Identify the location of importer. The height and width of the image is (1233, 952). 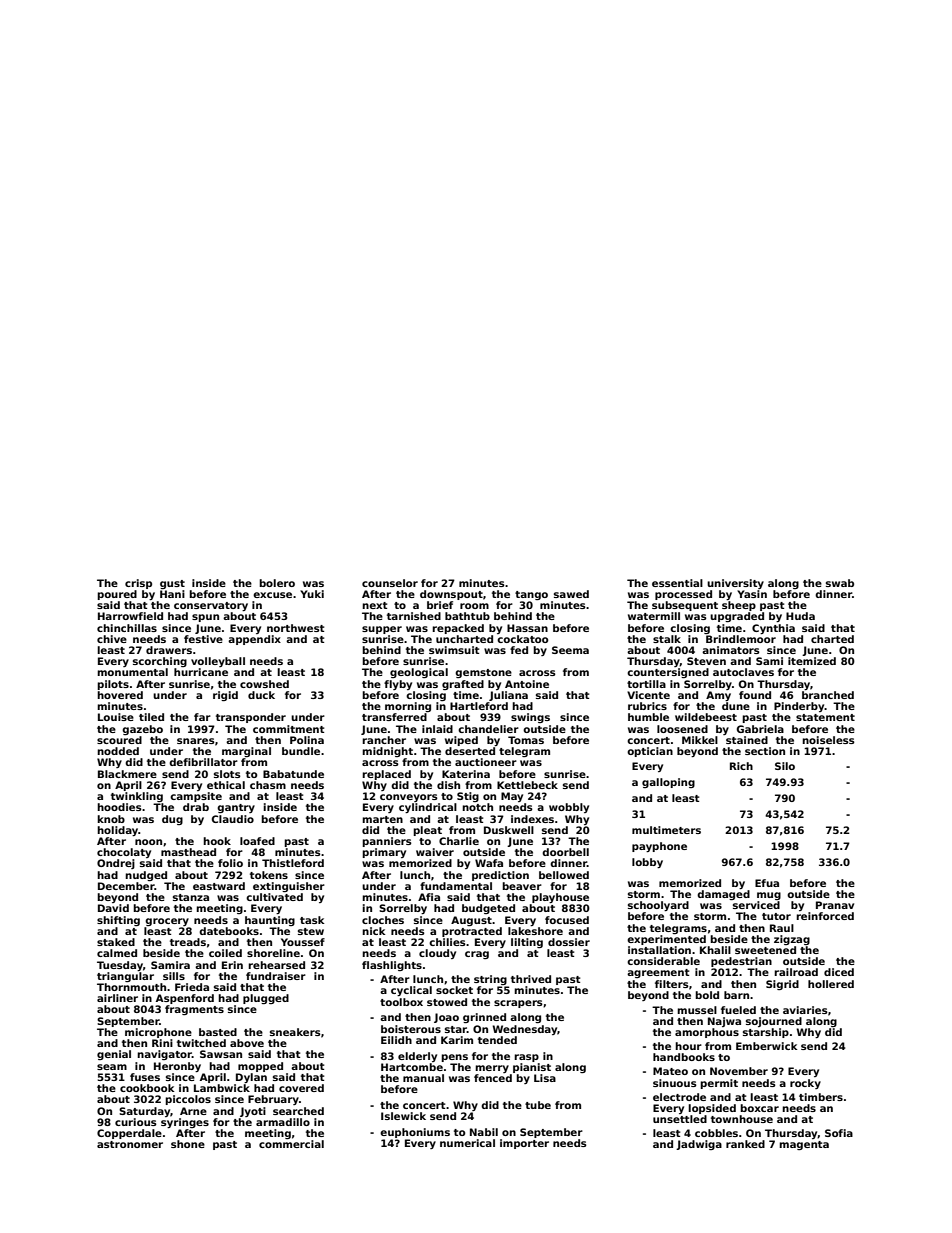
(524, 1144).
